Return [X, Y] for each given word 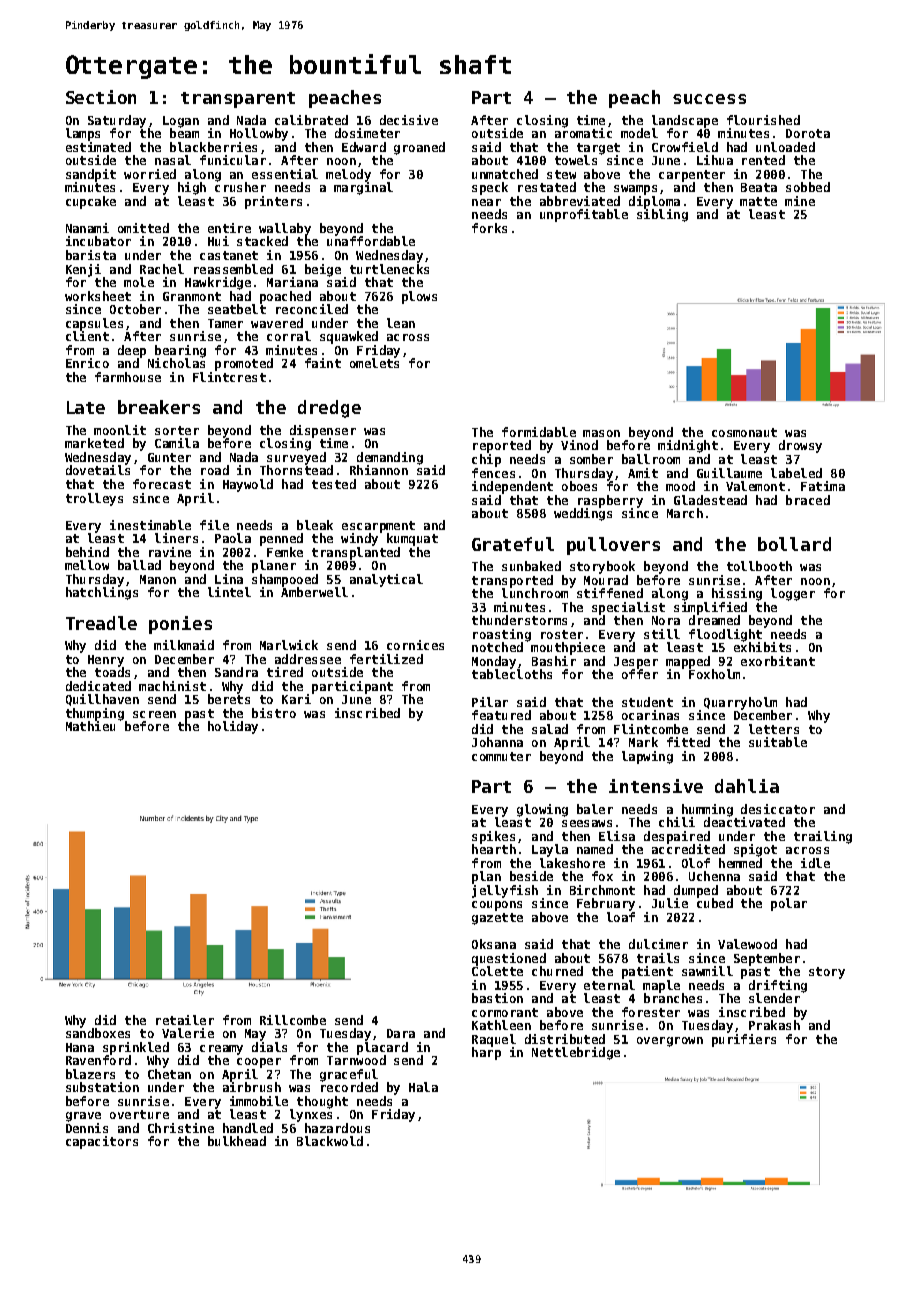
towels [576, 160]
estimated [98, 147]
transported [512, 581]
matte [758, 201]
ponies [180, 625]
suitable [778, 742]
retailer [185, 1020]
